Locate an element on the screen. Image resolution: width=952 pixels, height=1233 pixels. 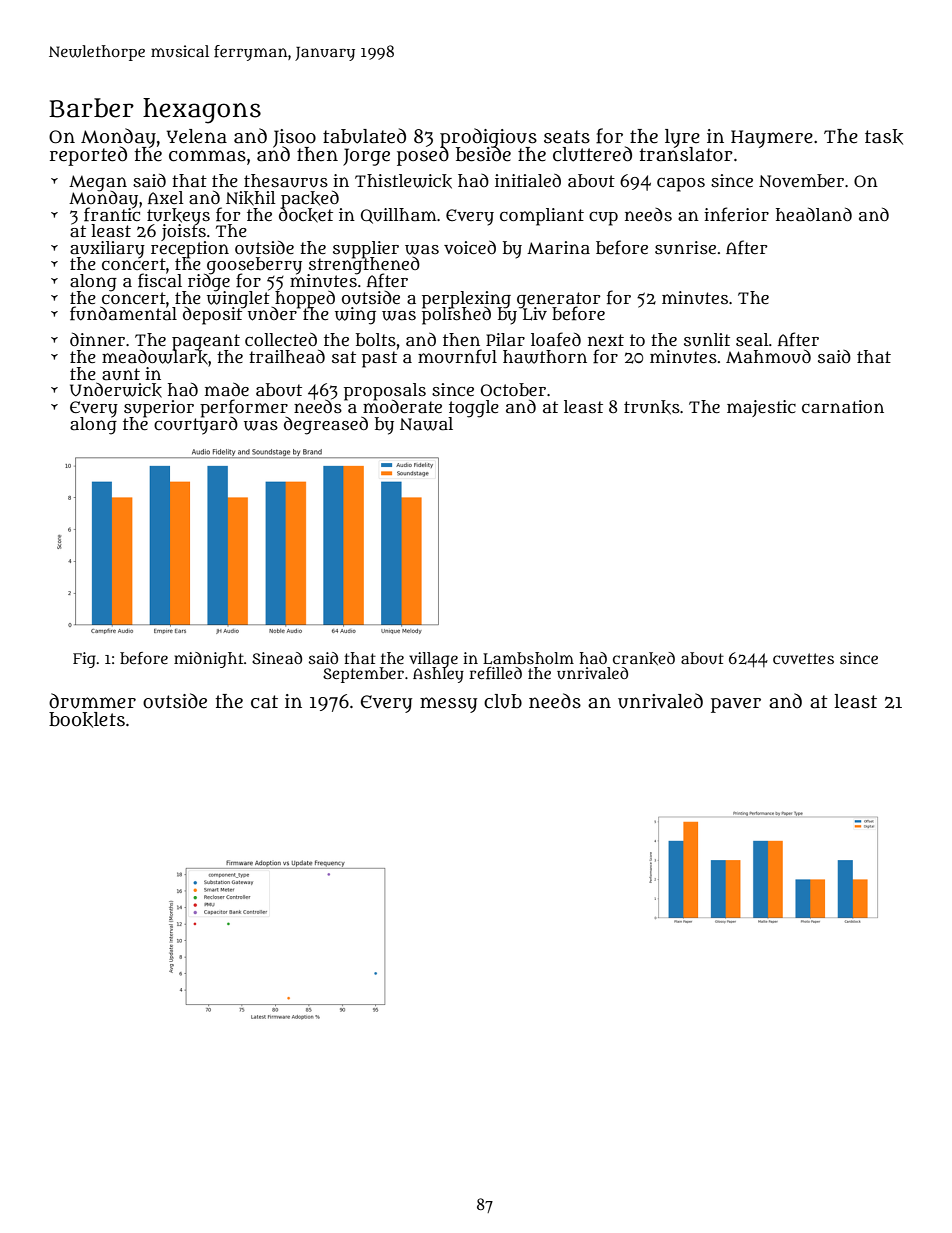
sunrise is located at coordinates (685, 248).
